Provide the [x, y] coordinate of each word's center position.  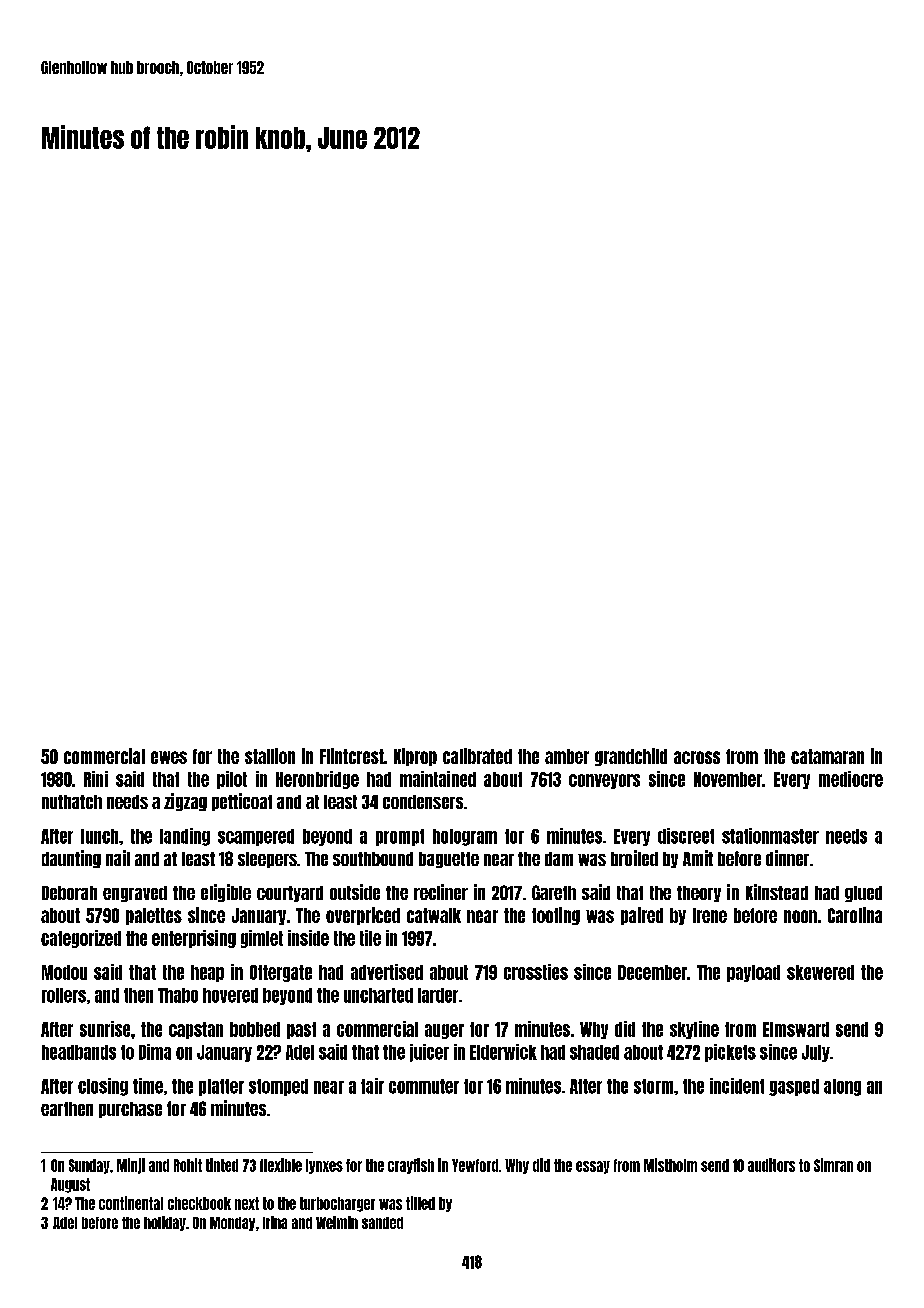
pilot [232, 780]
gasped [794, 1087]
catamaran [827, 756]
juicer [429, 1053]
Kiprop [415, 757]
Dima [155, 1052]
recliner [441, 892]
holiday [165, 1223]
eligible [226, 893]
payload [753, 973]
